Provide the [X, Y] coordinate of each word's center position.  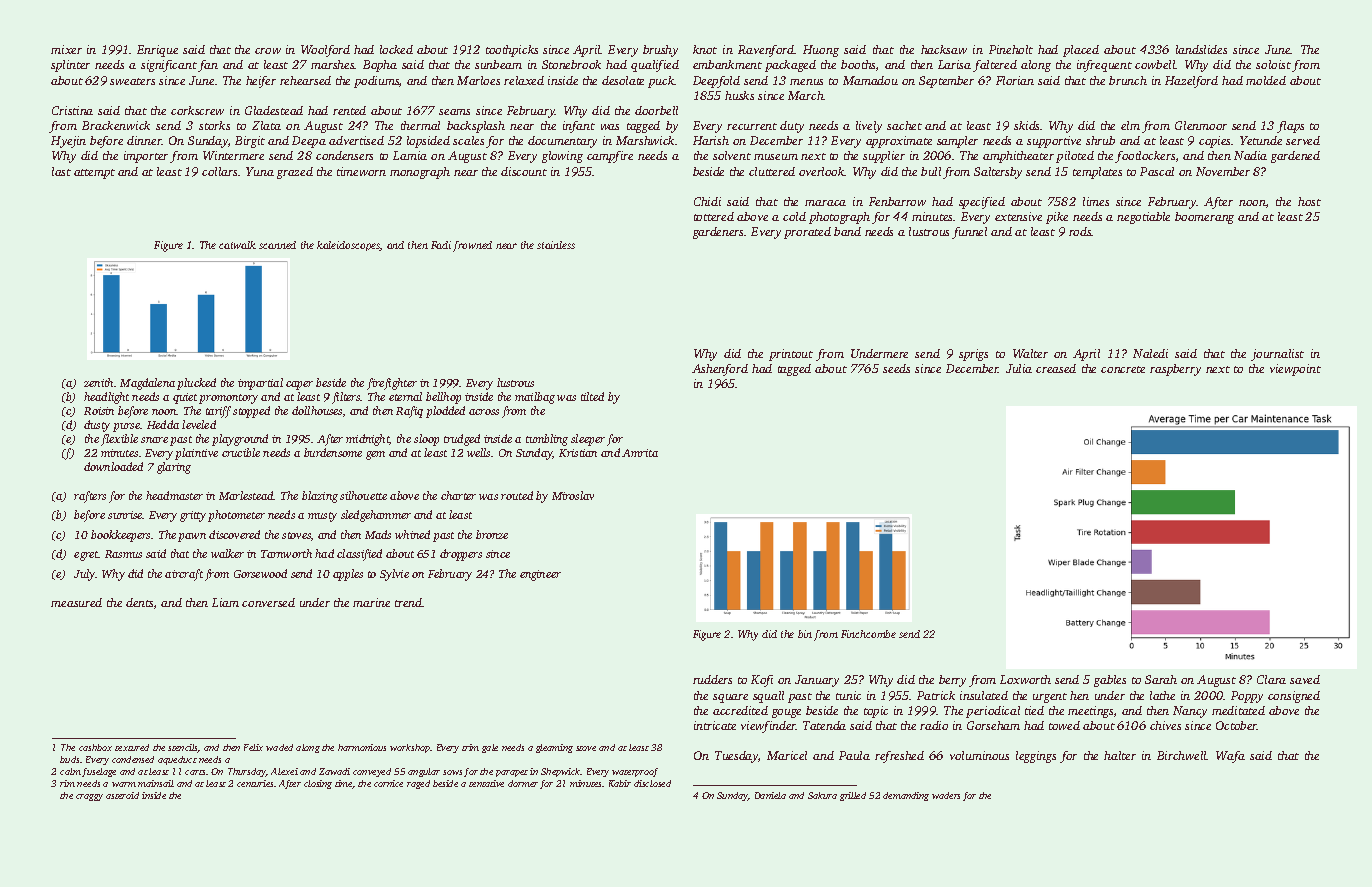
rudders [712, 679]
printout [791, 355]
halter [1120, 755]
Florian [1015, 80]
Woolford [325, 51]
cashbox [95, 747]
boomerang [1204, 218]
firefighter [392, 384]
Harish [711, 140]
